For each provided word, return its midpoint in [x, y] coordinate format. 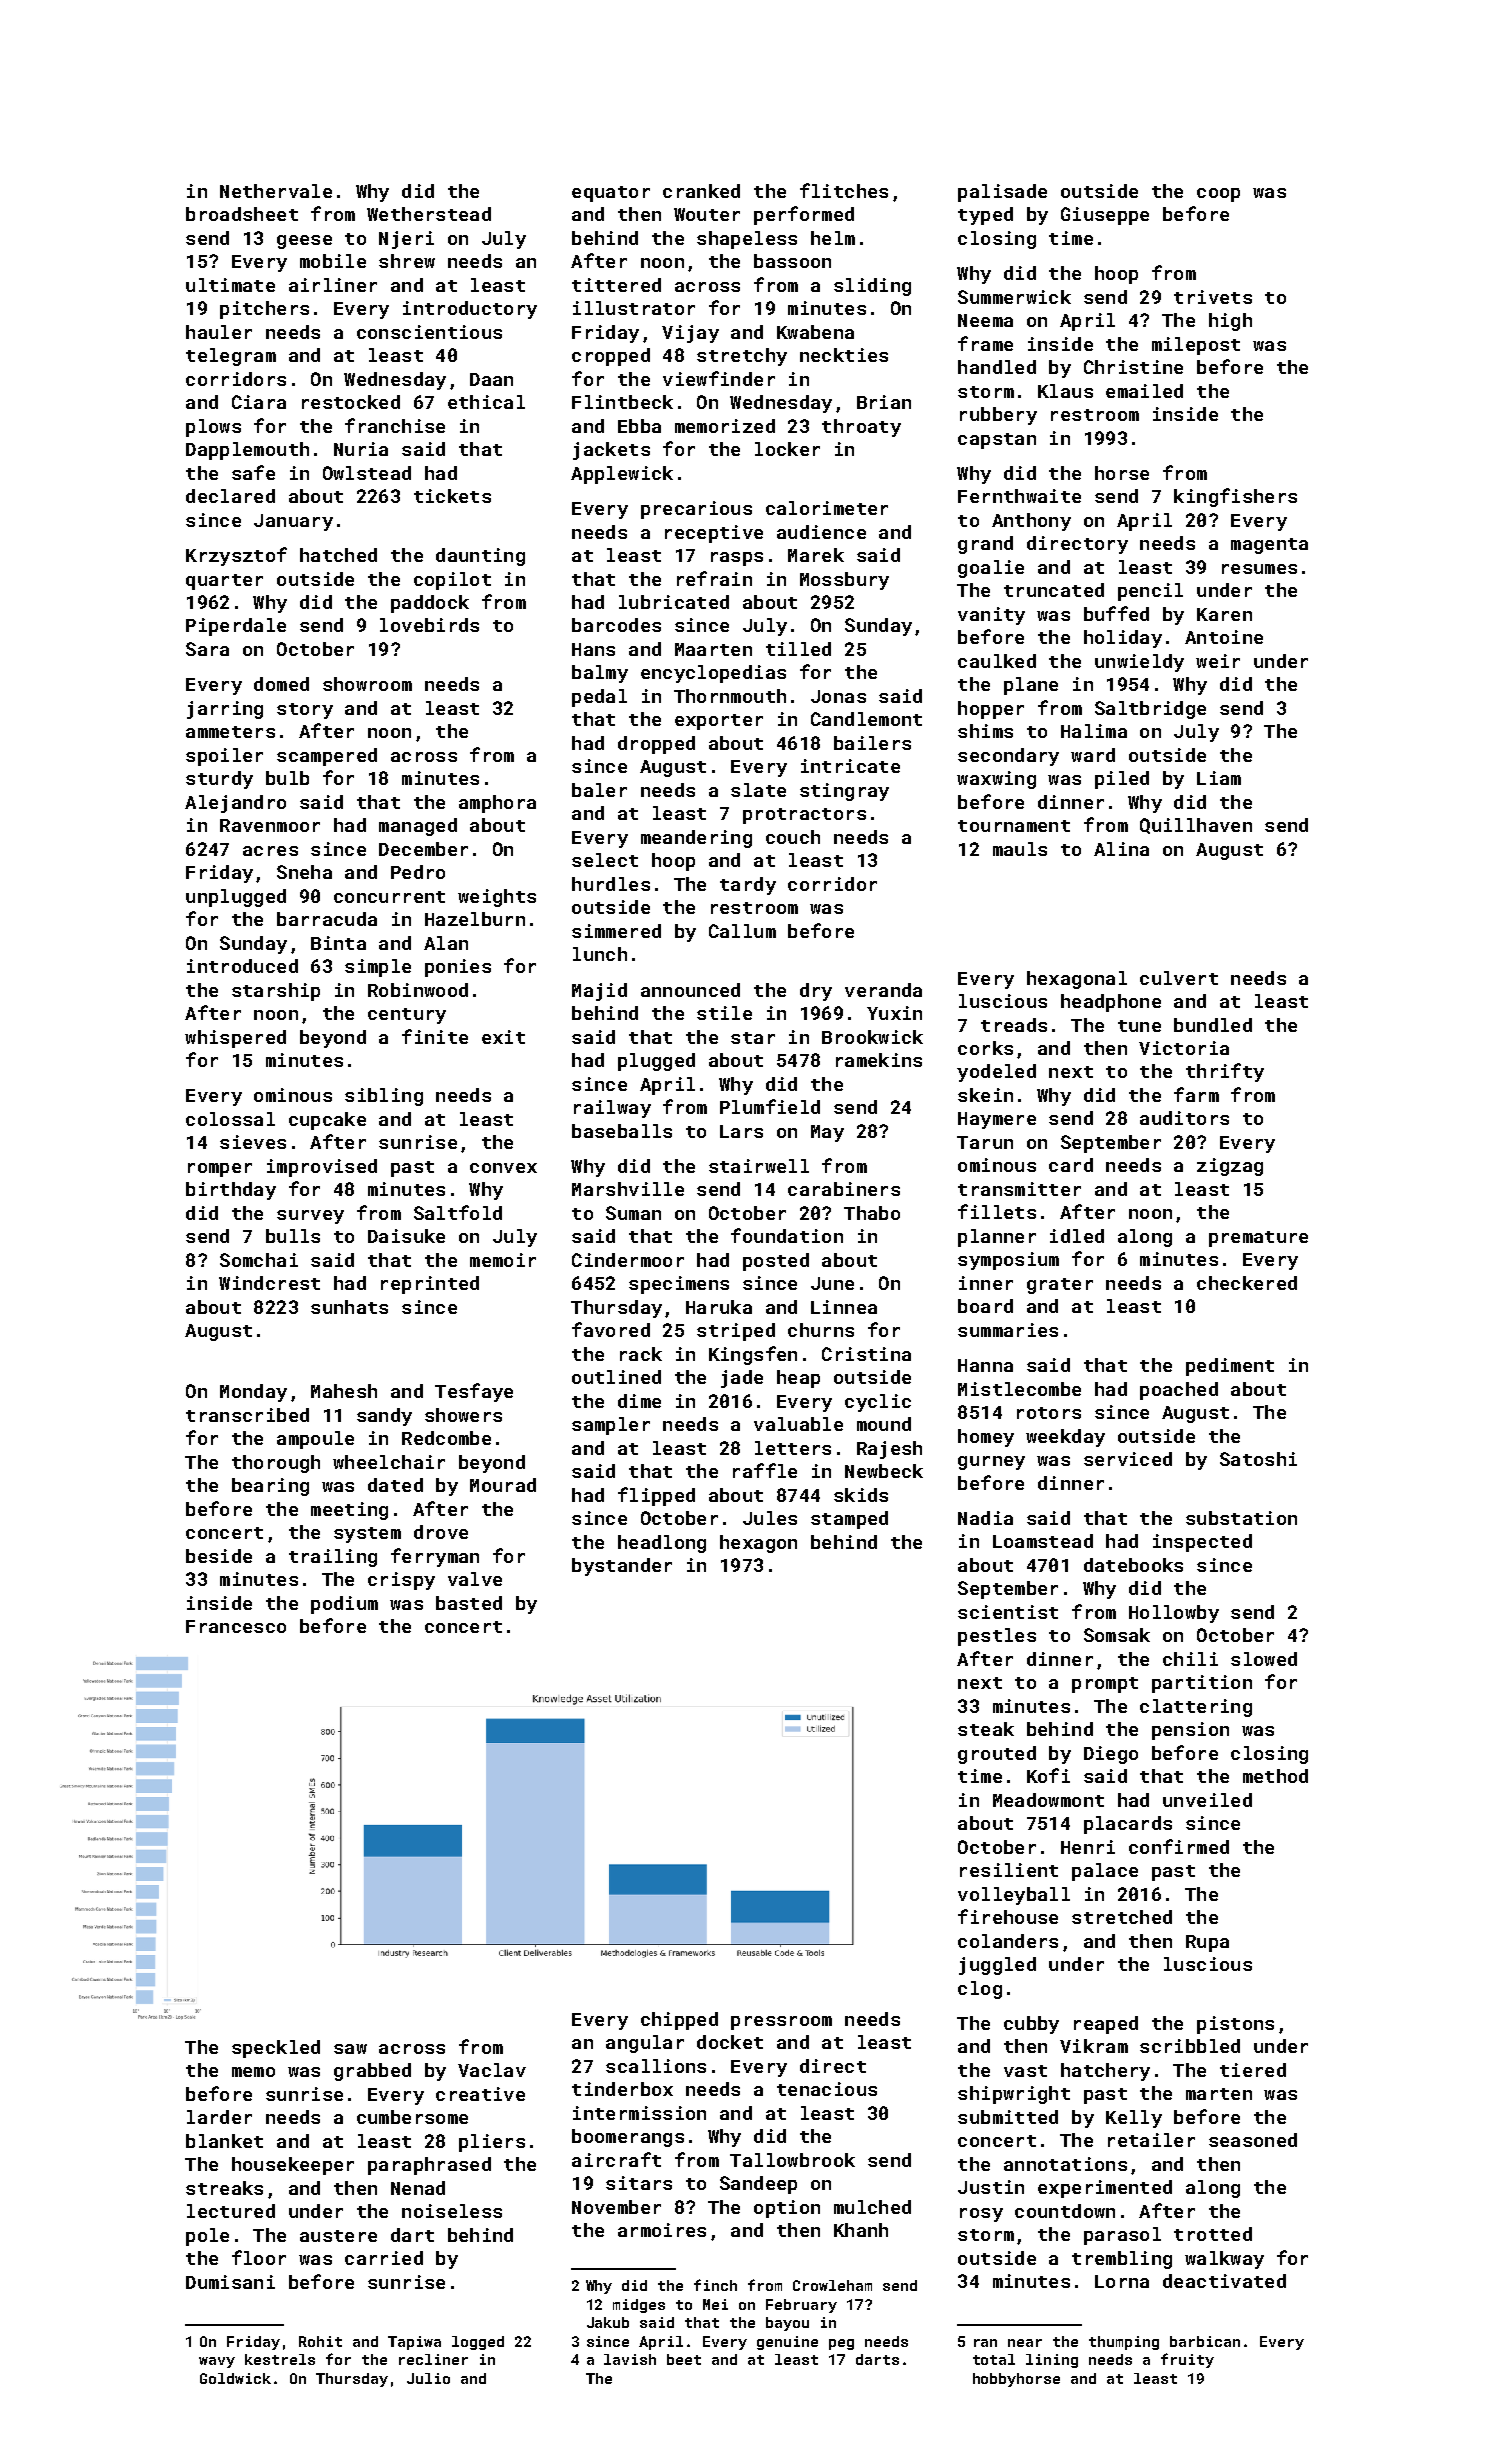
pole [207, 2237]
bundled [1213, 1025]
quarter [224, 582]
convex [503, 1168]
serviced [1128, 1459]
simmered [616, 931]
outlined [616, 1377]
